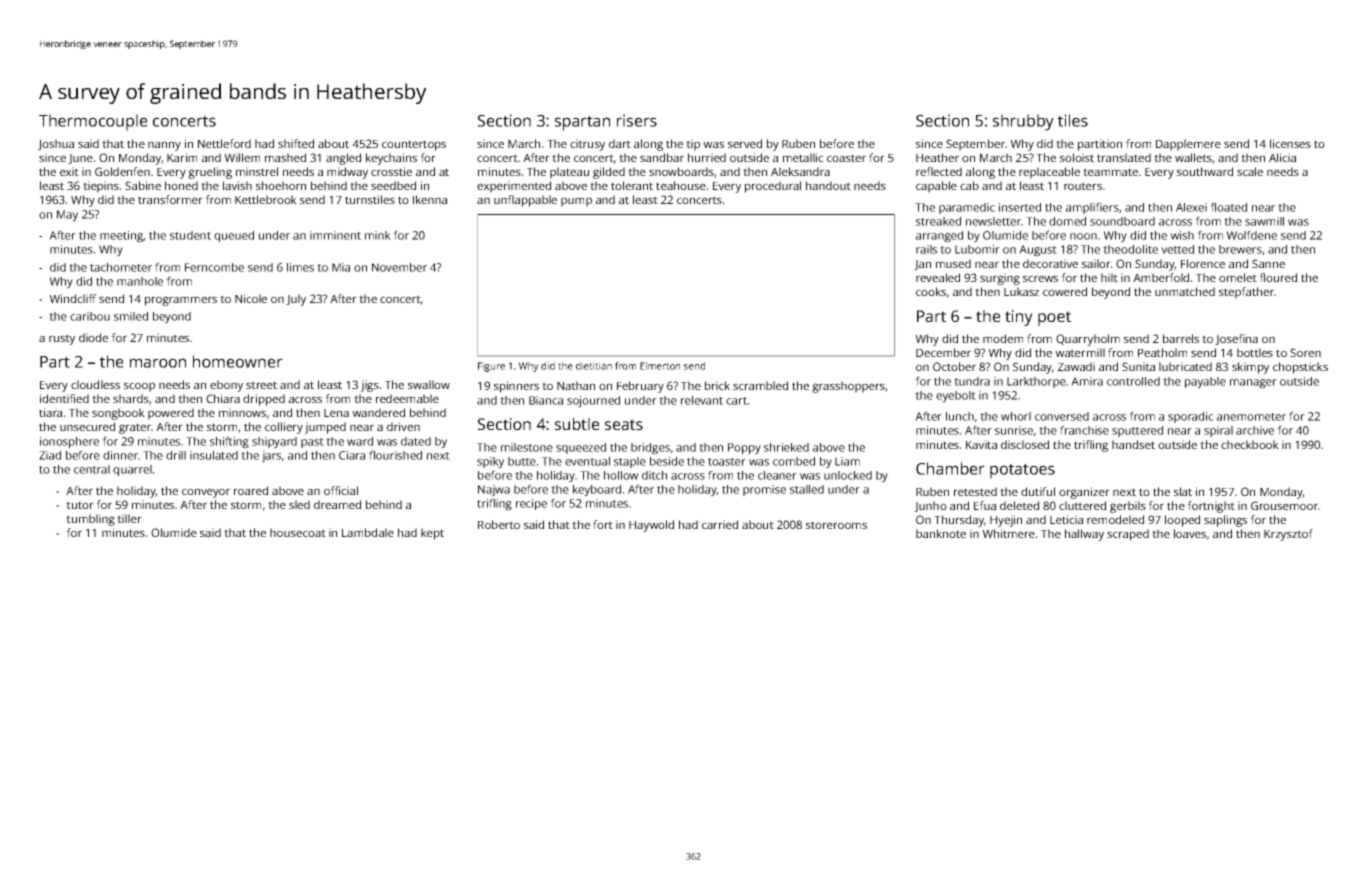 The image size is (1372, 887). Describe the element at coordinates (960, 416) in the screenshot. I see `lunch` at that location.
